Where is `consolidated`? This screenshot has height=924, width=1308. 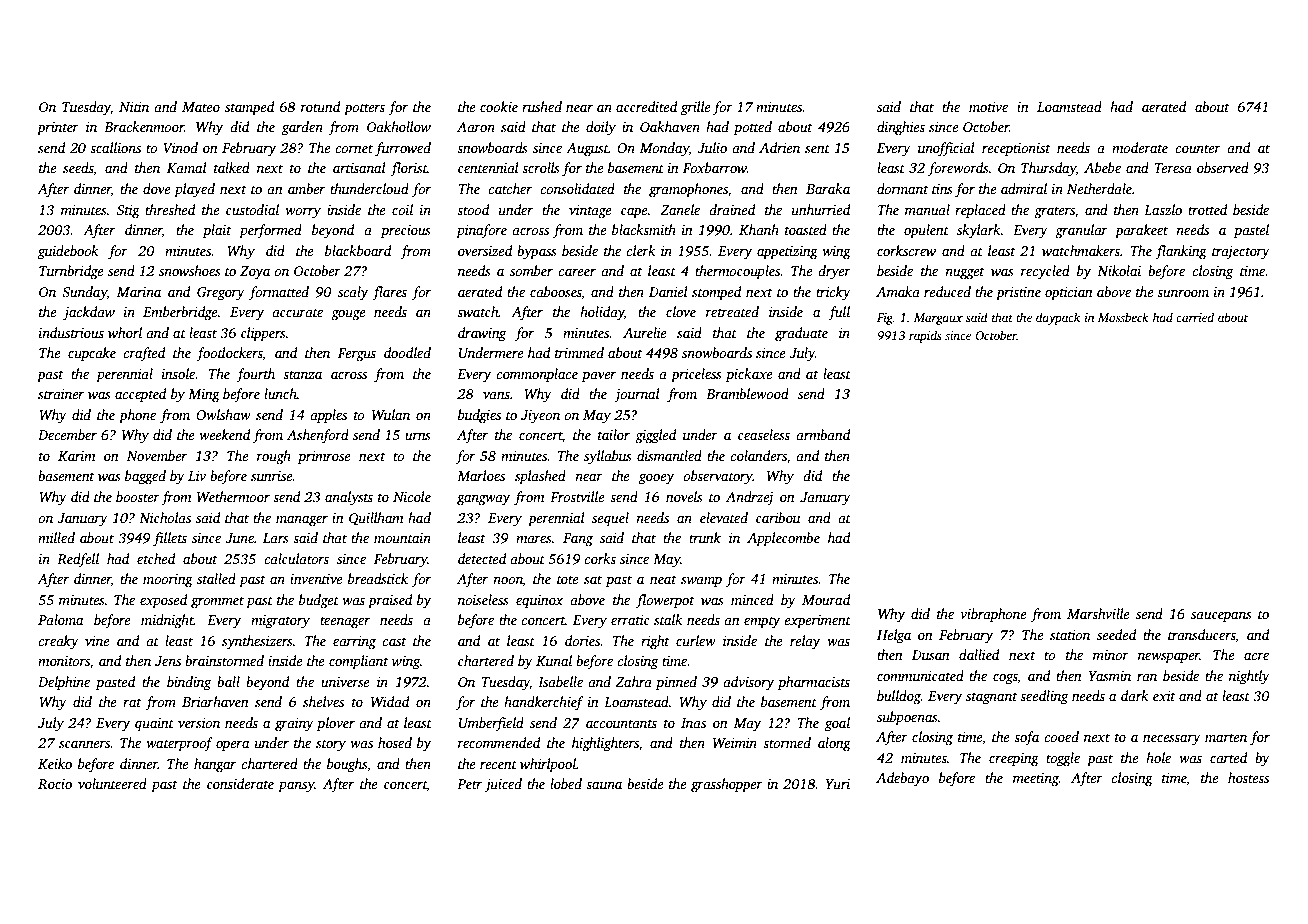 consolidated is located at coordinates (577, 188).
